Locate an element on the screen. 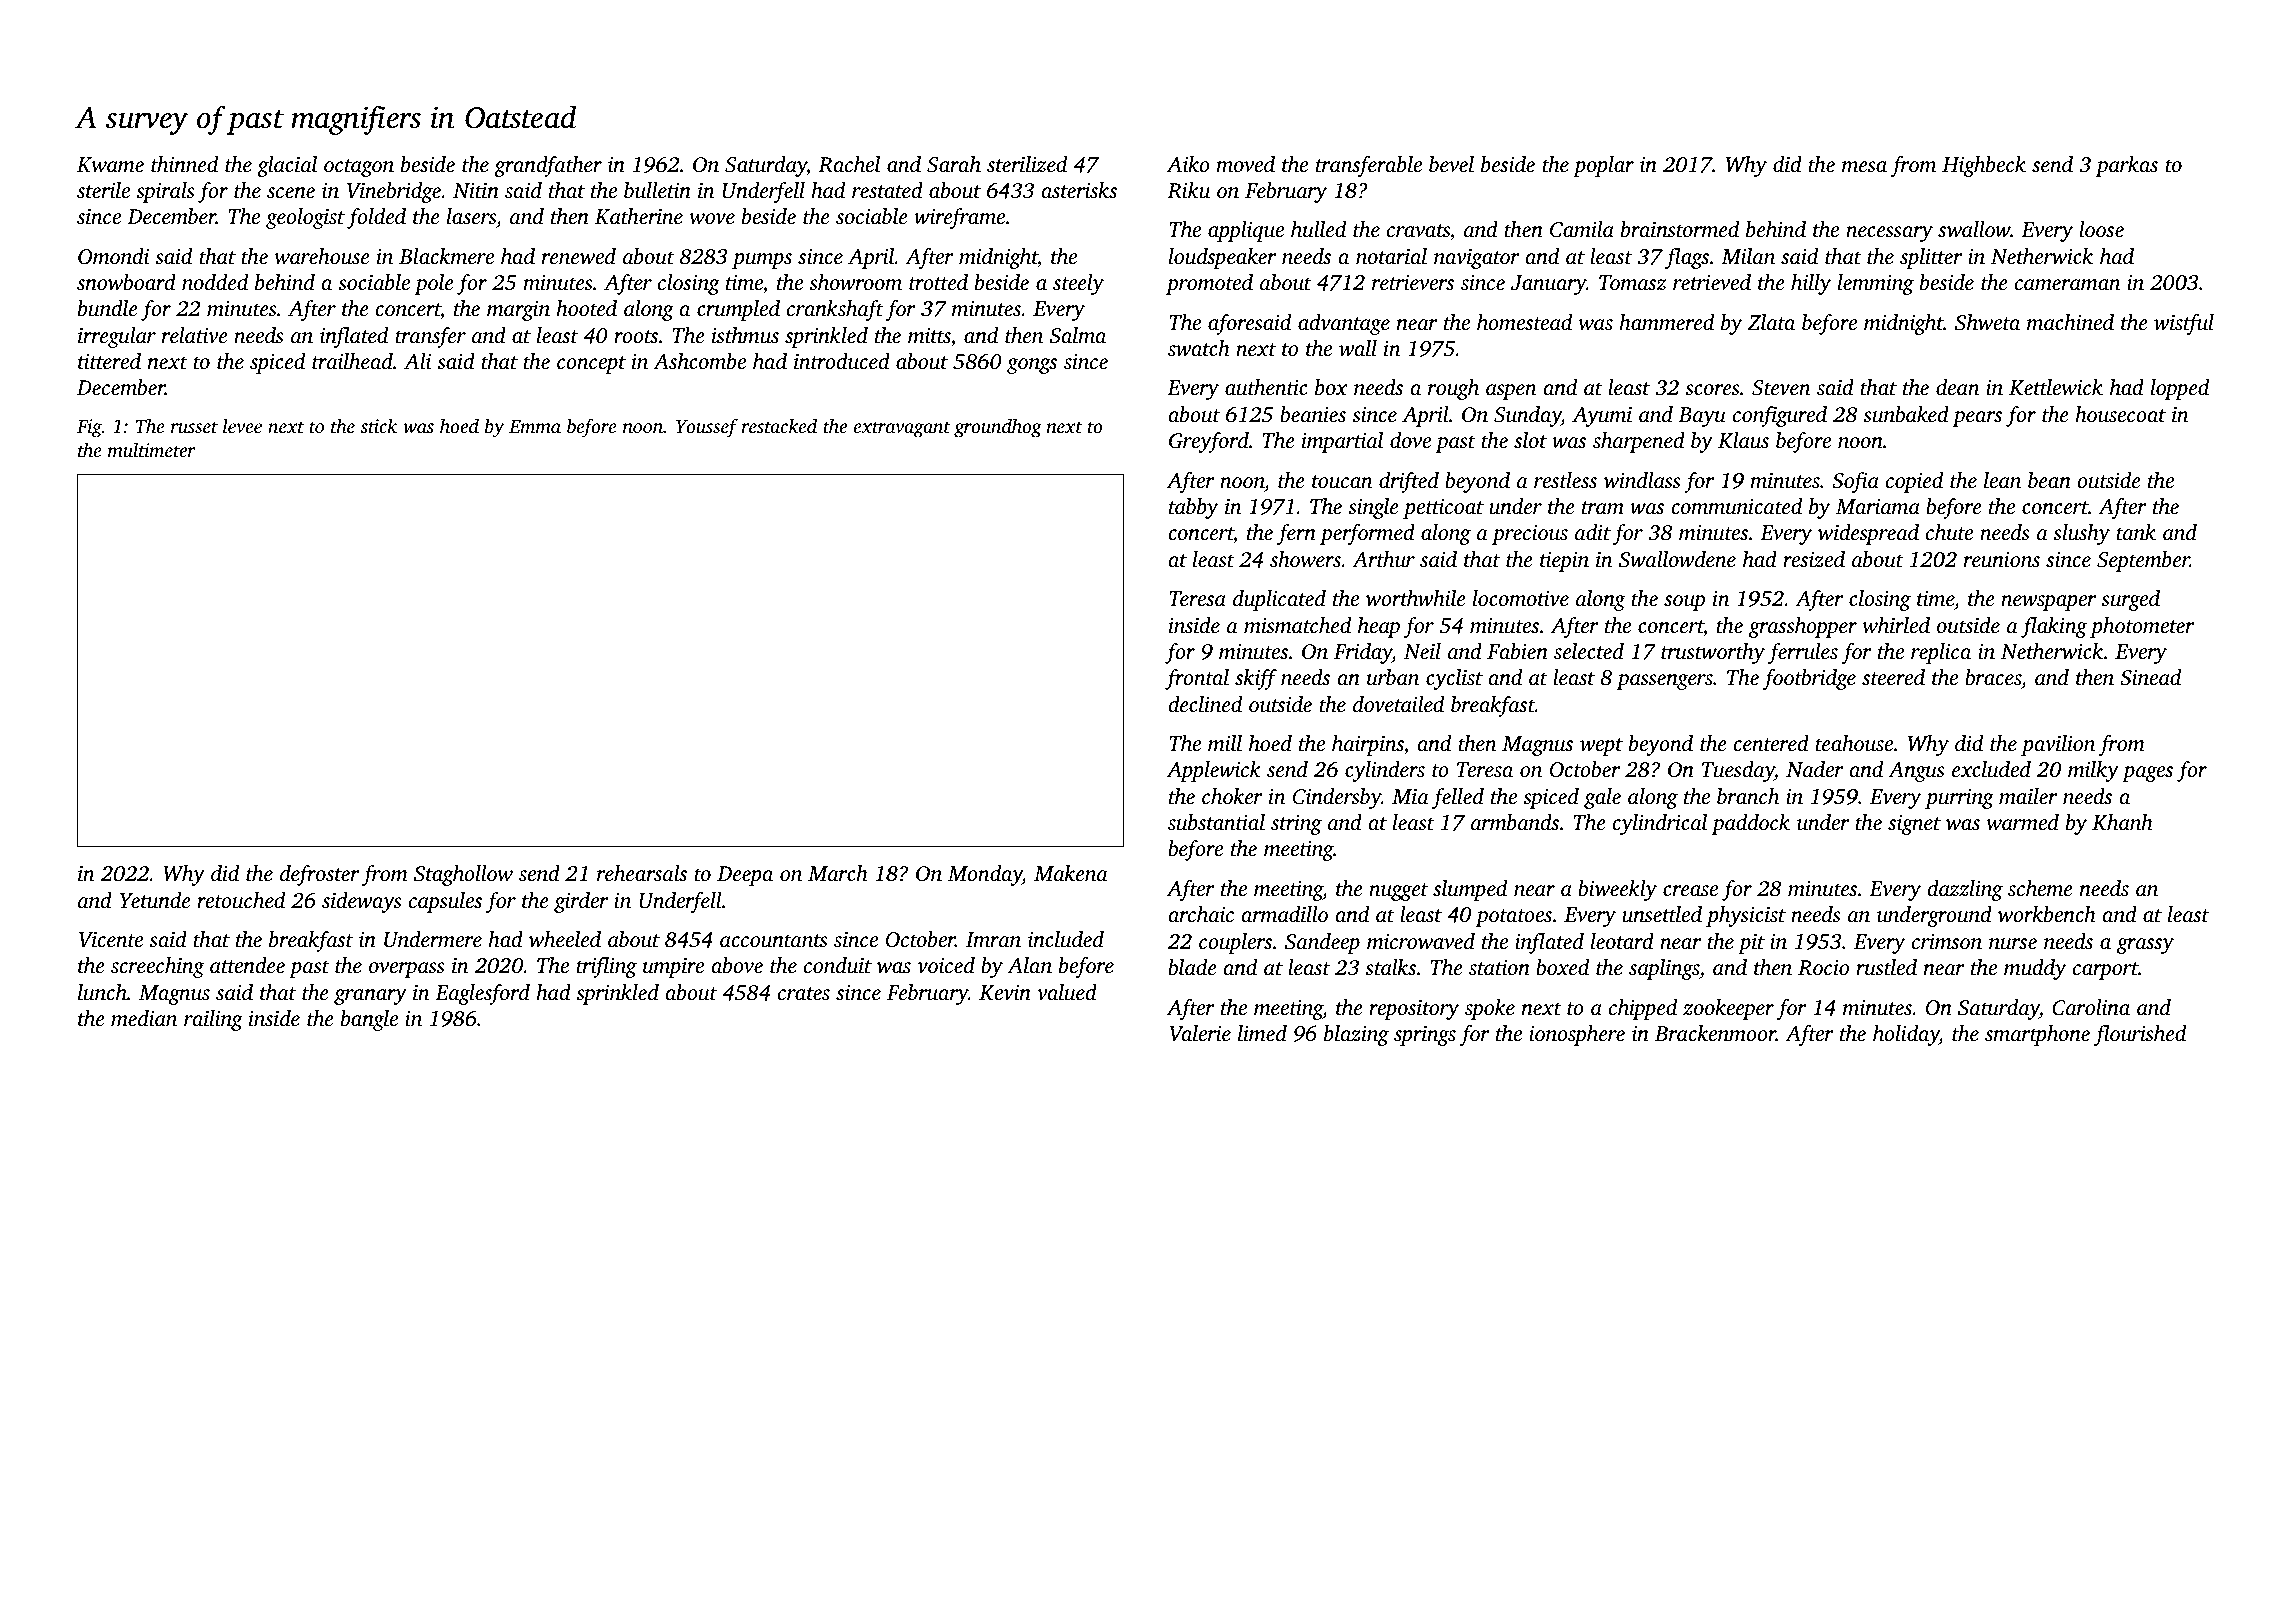  spirals is located at coordinates (165, 192).
